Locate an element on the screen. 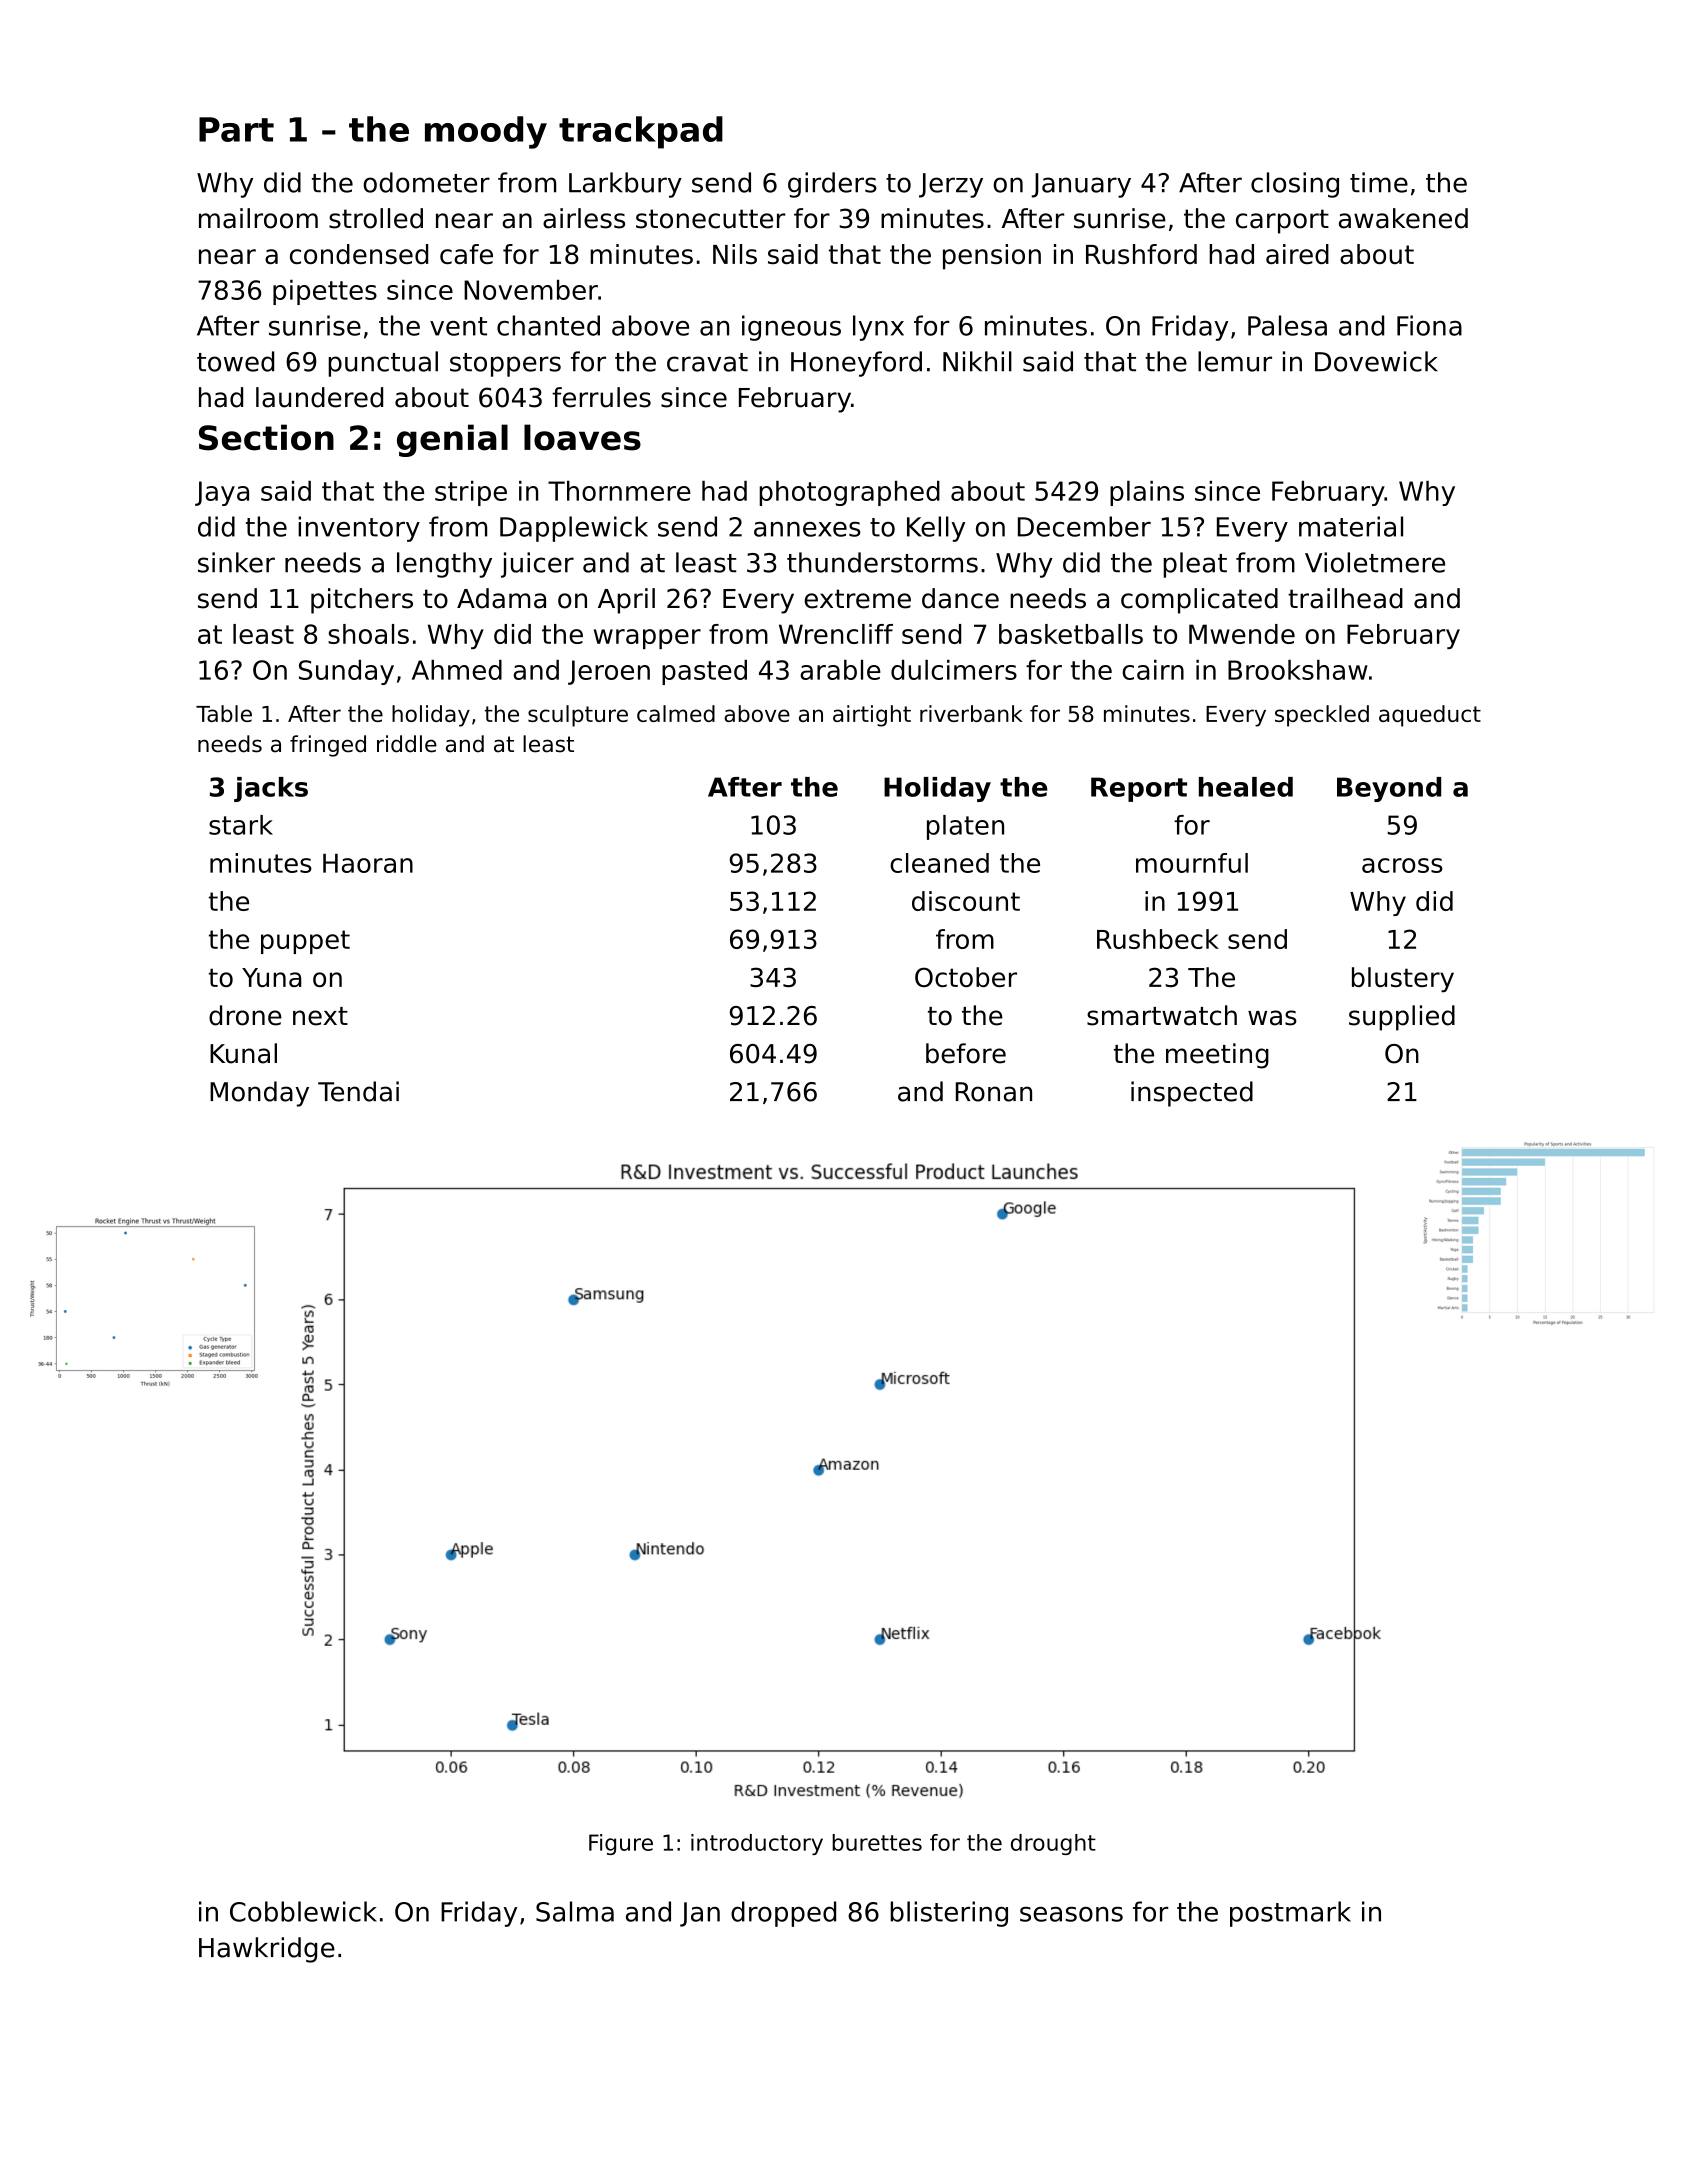 The width and height of the screenshot is (1683, 2178). Rushford is located at coordinates (1141, 254).
